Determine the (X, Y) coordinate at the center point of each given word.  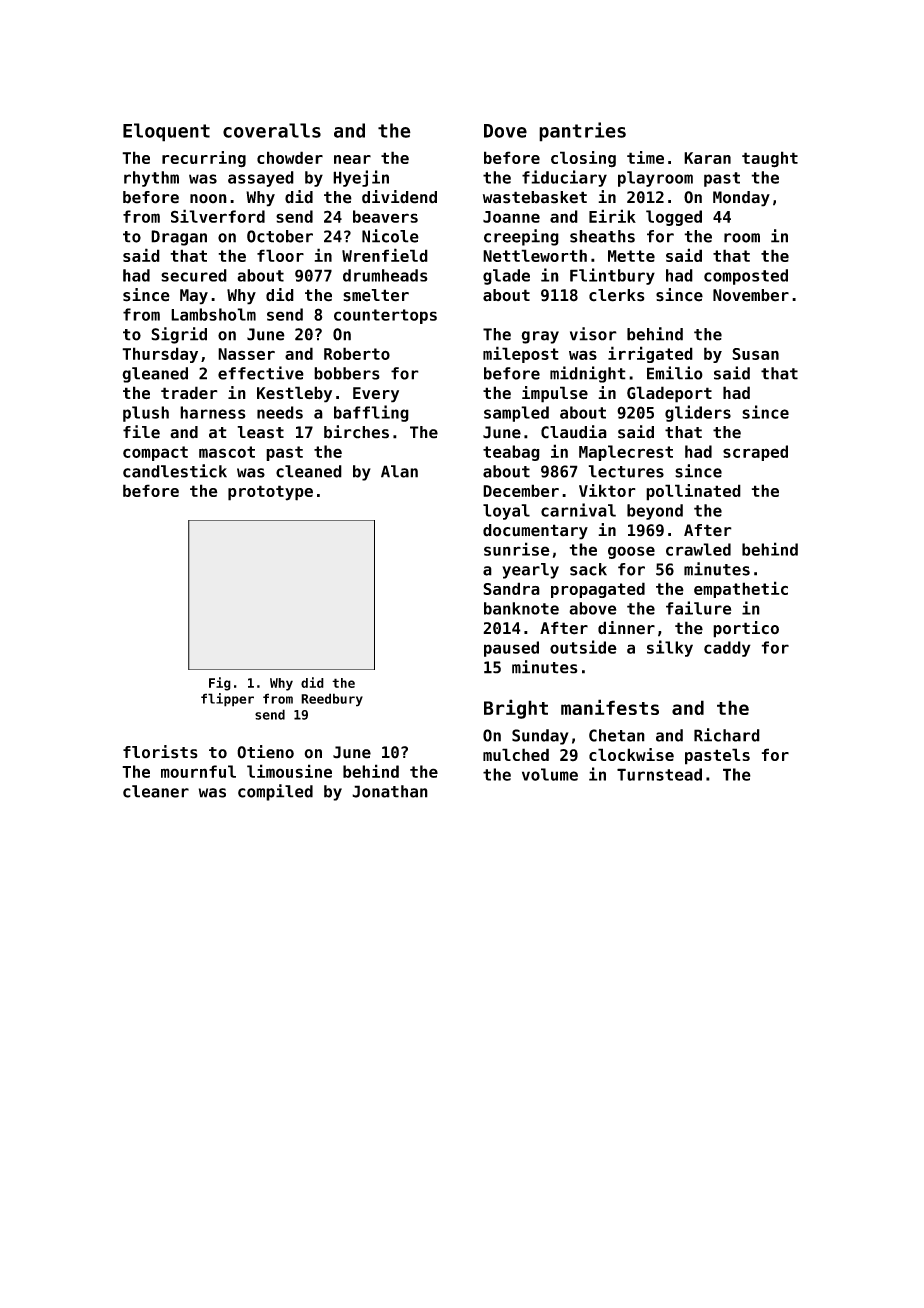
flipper (227, 700)
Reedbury (332, 700)
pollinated (693, 492)
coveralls (272, 130)
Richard (727, 735)
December (521, 490)
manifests (610, 707)
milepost (521, 354)
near (352, 159)
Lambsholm (213, 314)
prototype (270, 493)
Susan (755, 354)
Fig (220, 684)
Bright (516, 709)
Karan (707, 158)
